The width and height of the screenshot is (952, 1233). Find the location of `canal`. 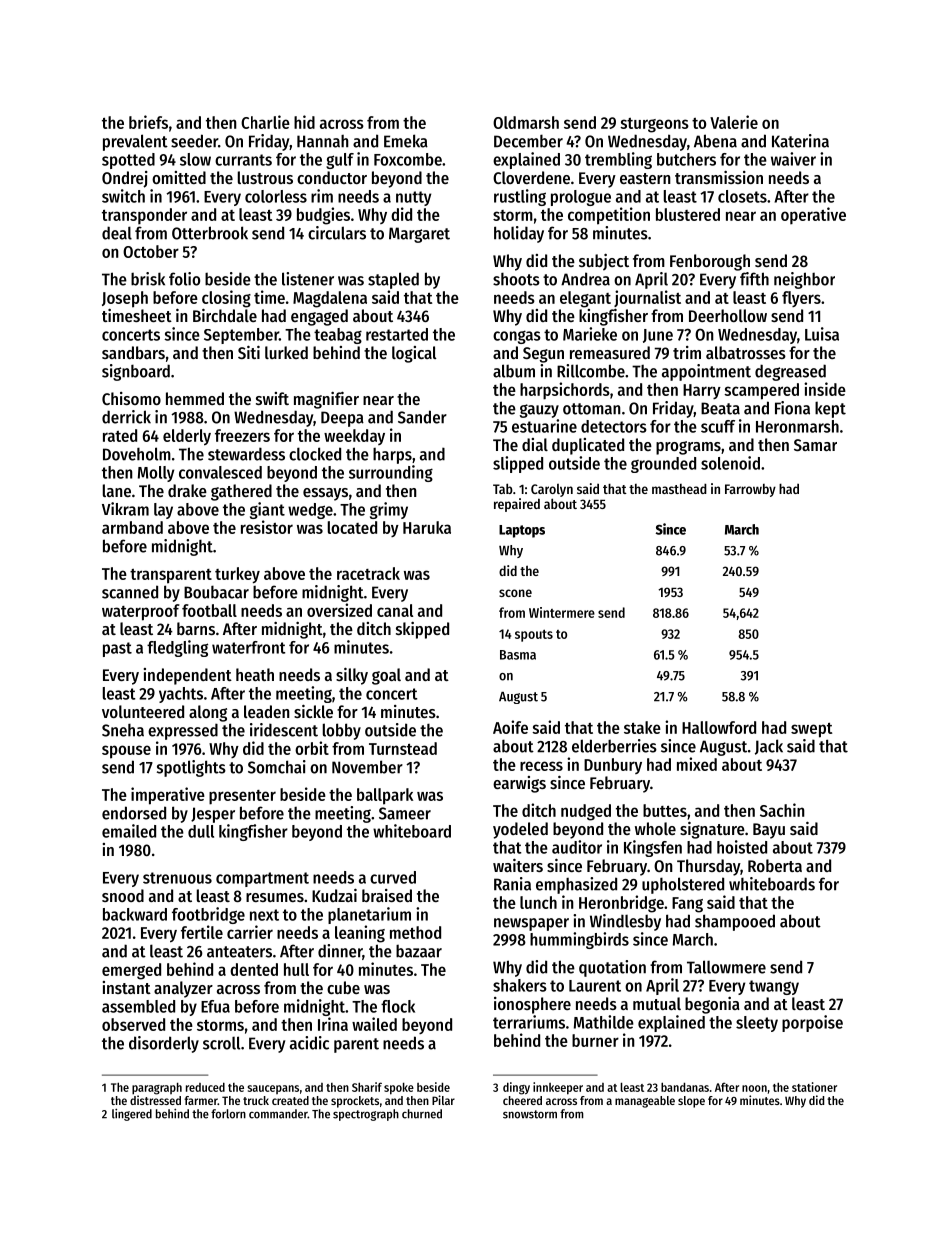

canal is located at coordinates (395, 610).
